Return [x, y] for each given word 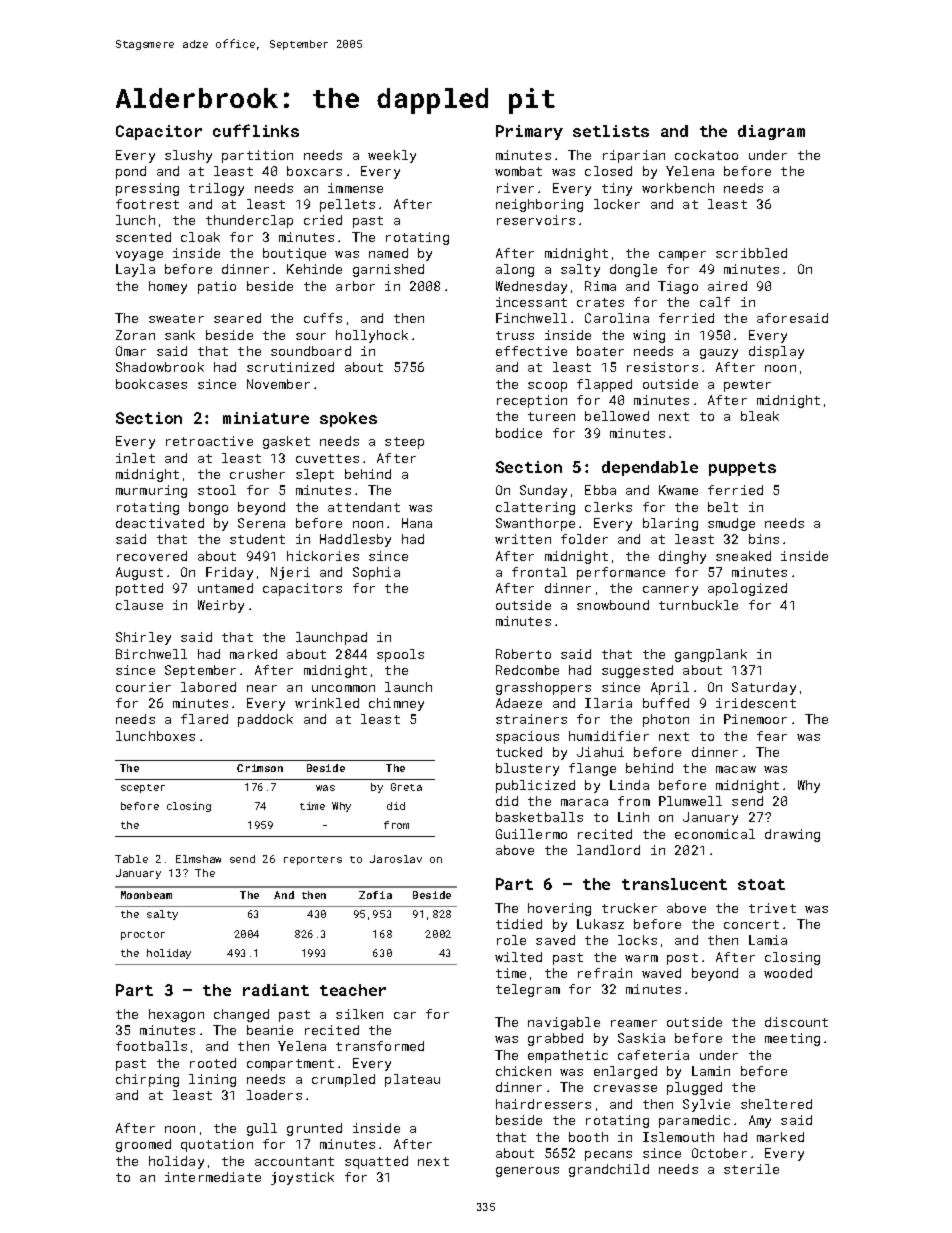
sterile [751, 1169]
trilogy [216, 189]
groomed [143, 1145]
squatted [376, 1162]
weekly [392, 156]
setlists [611, 131]
